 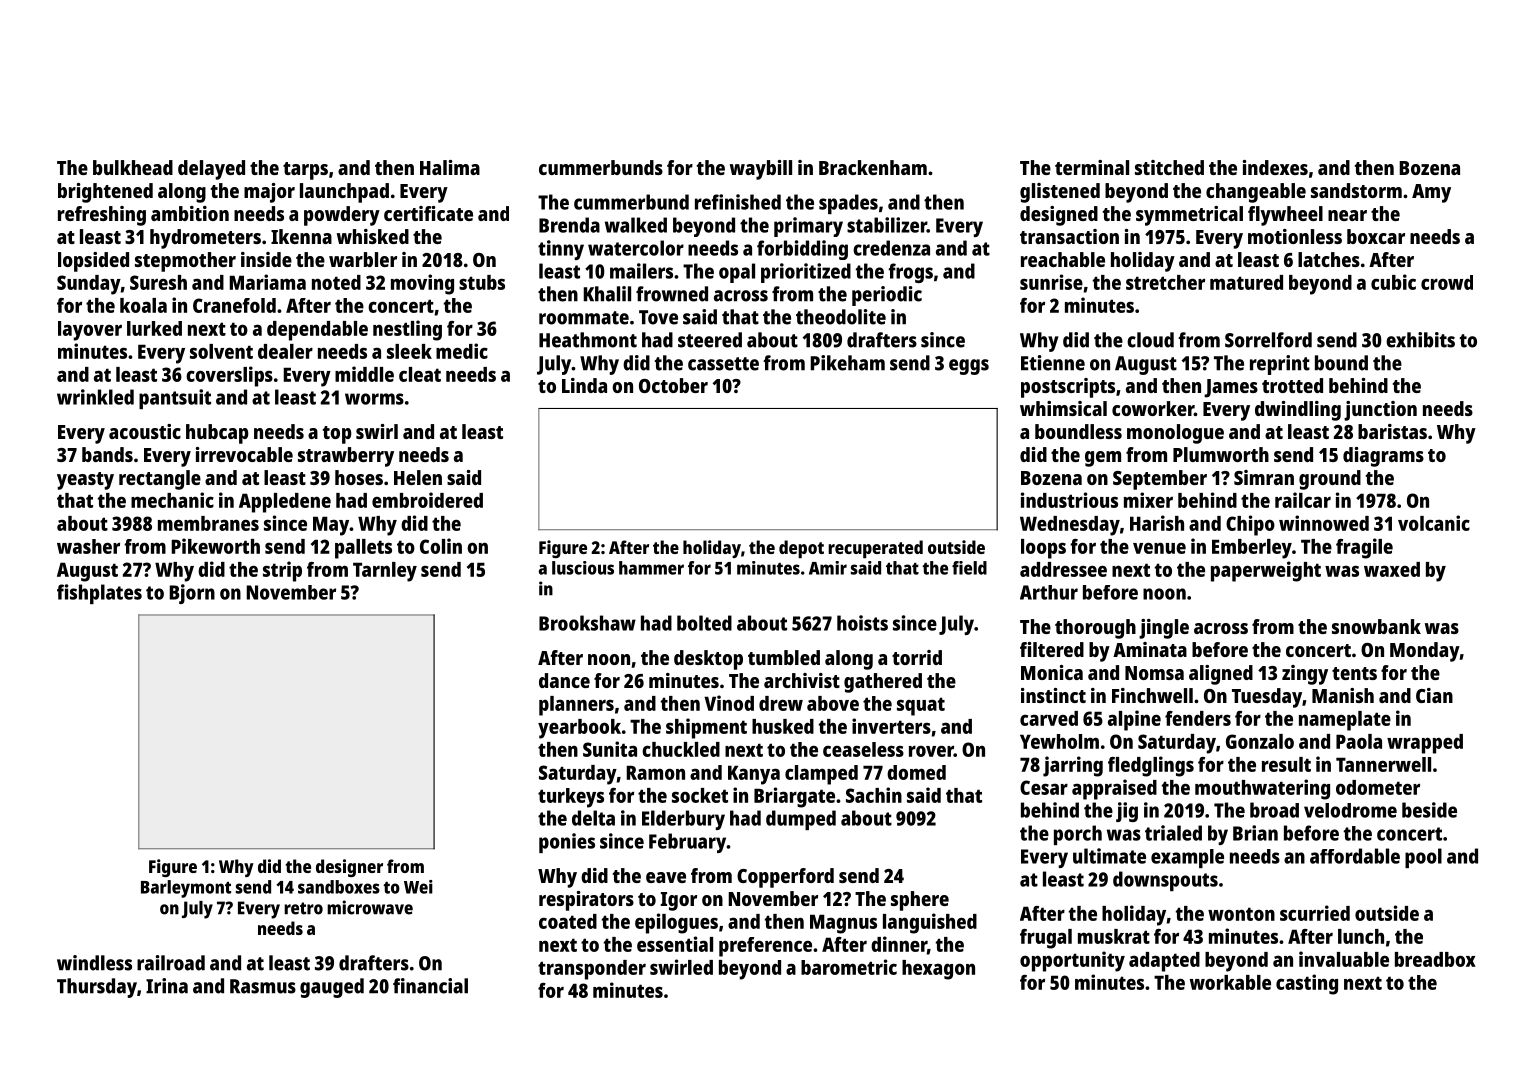 What do you see at coordinates (1307, 984) in the screenshot?
I see `casting` at bounding box center [1307, 984].
